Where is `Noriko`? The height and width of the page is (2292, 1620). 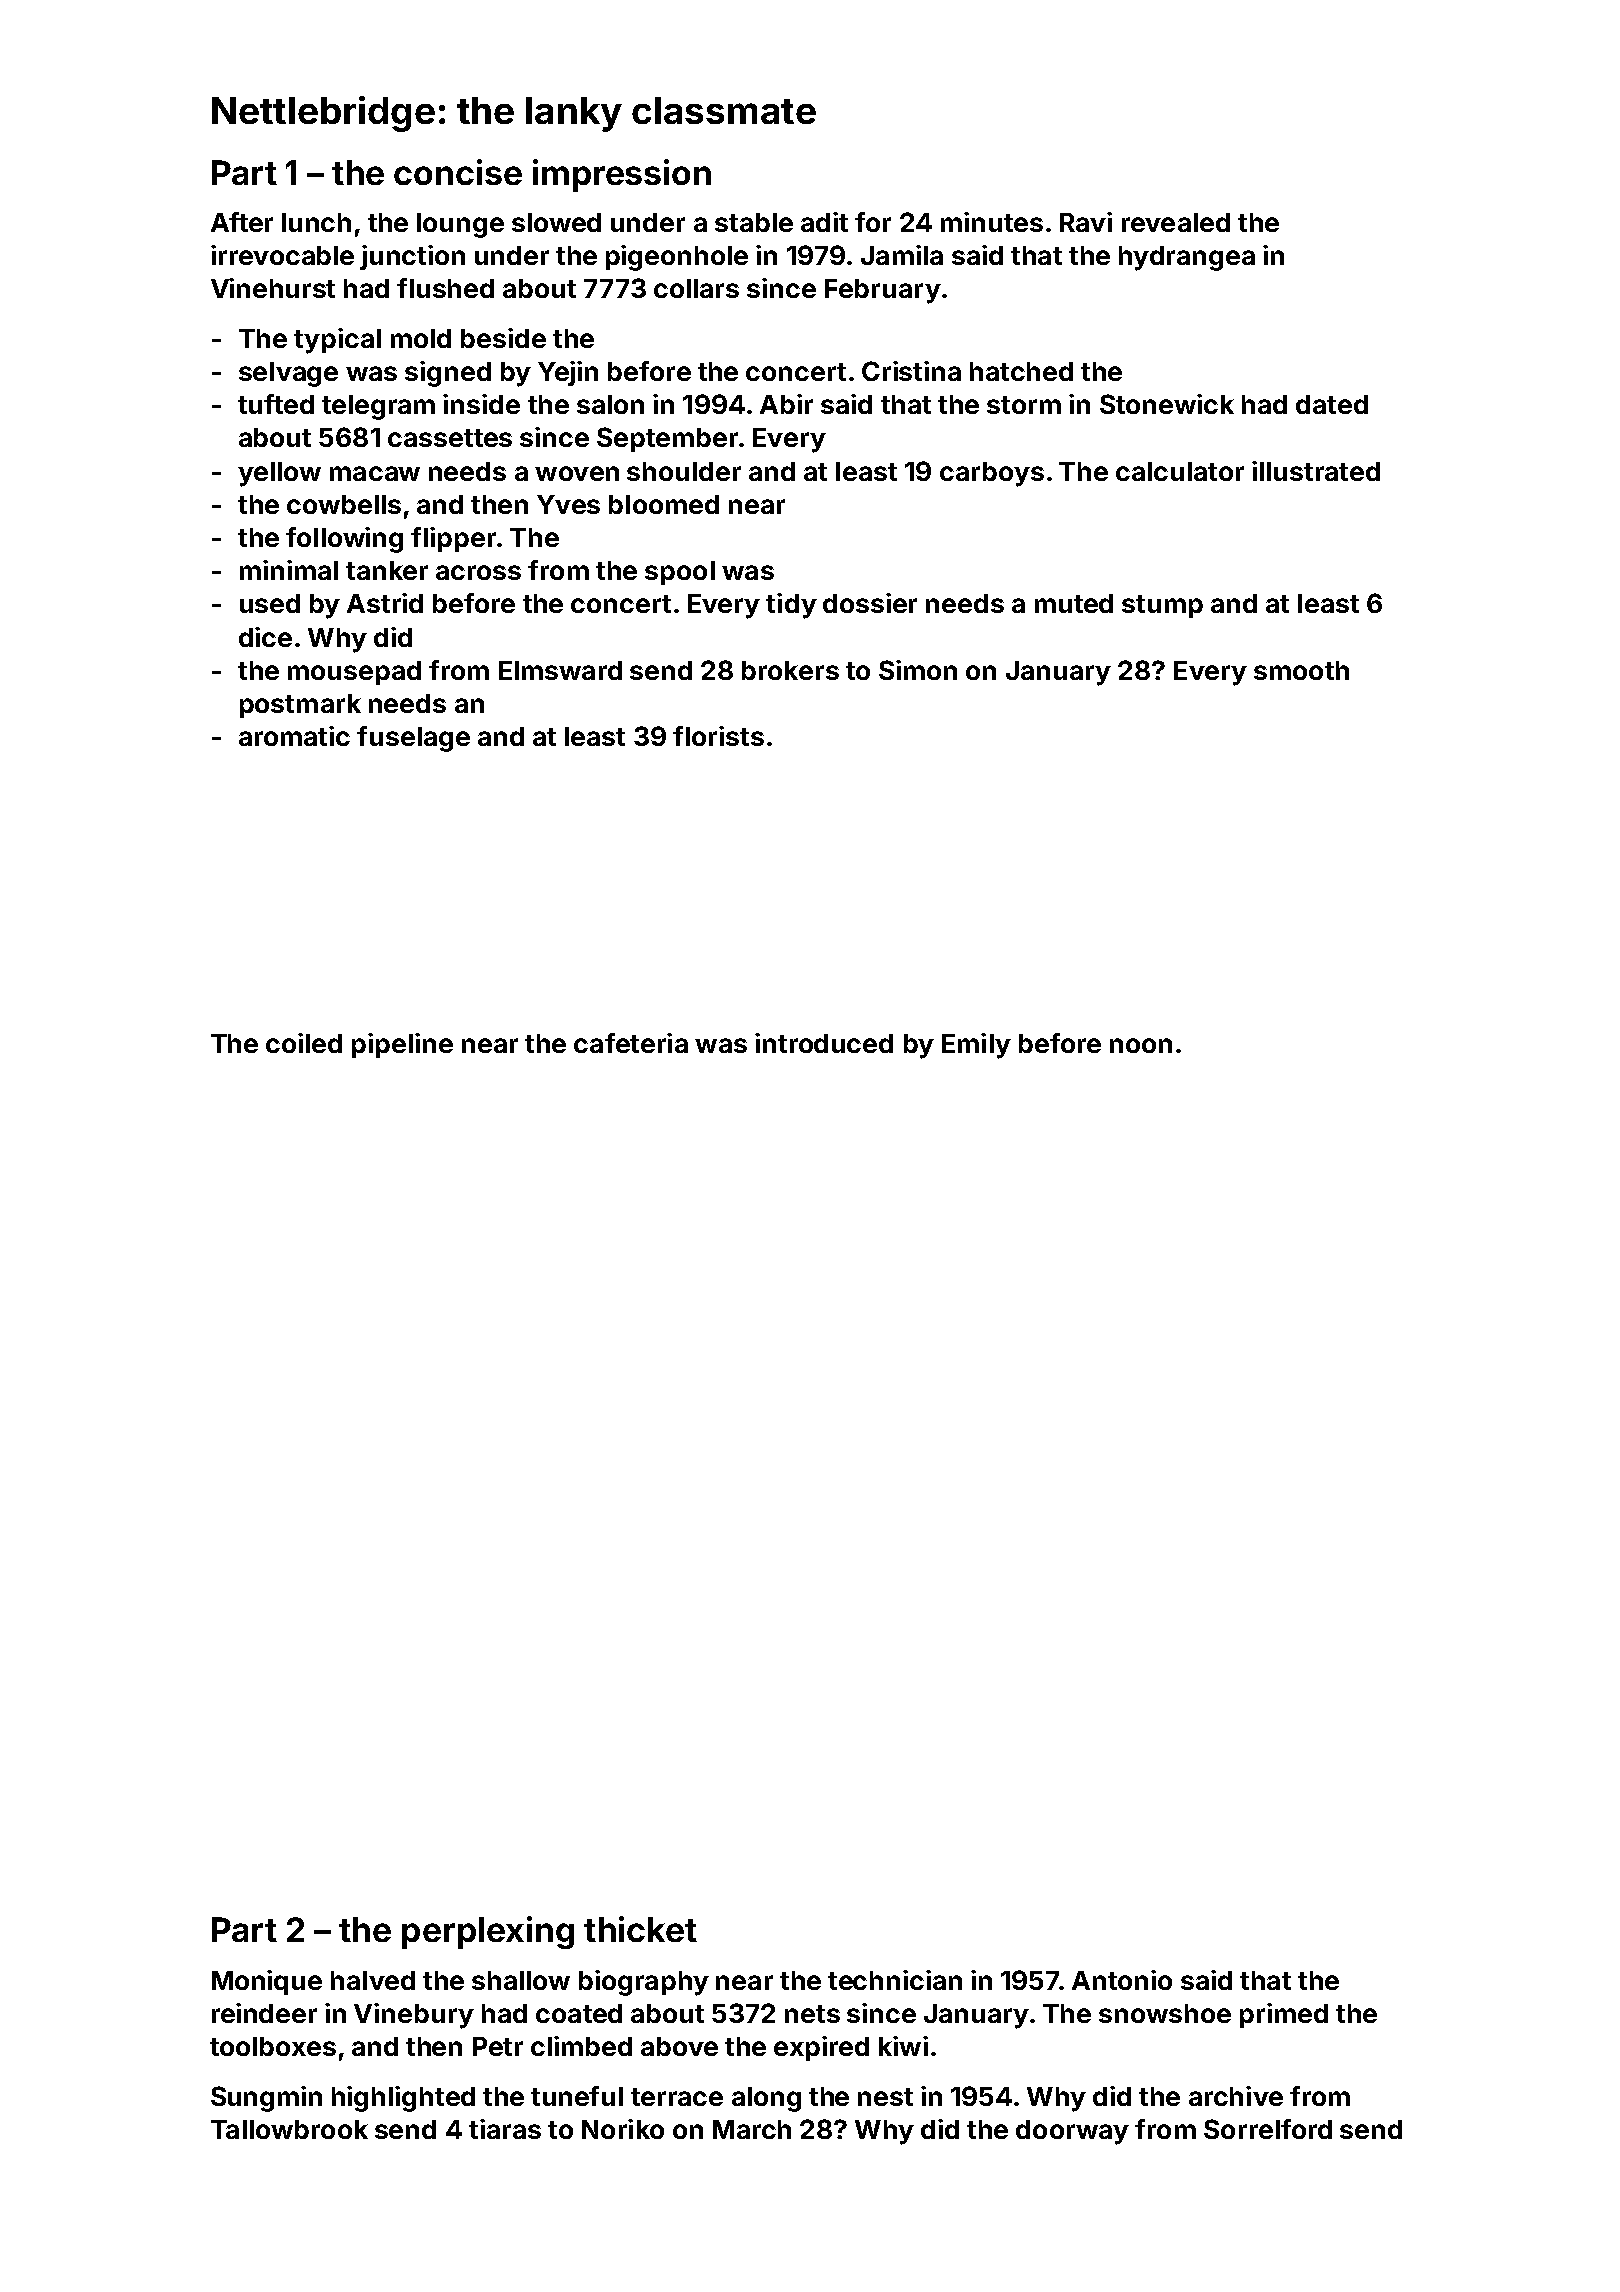
Noriko is located at coordinates (623, 2129).
